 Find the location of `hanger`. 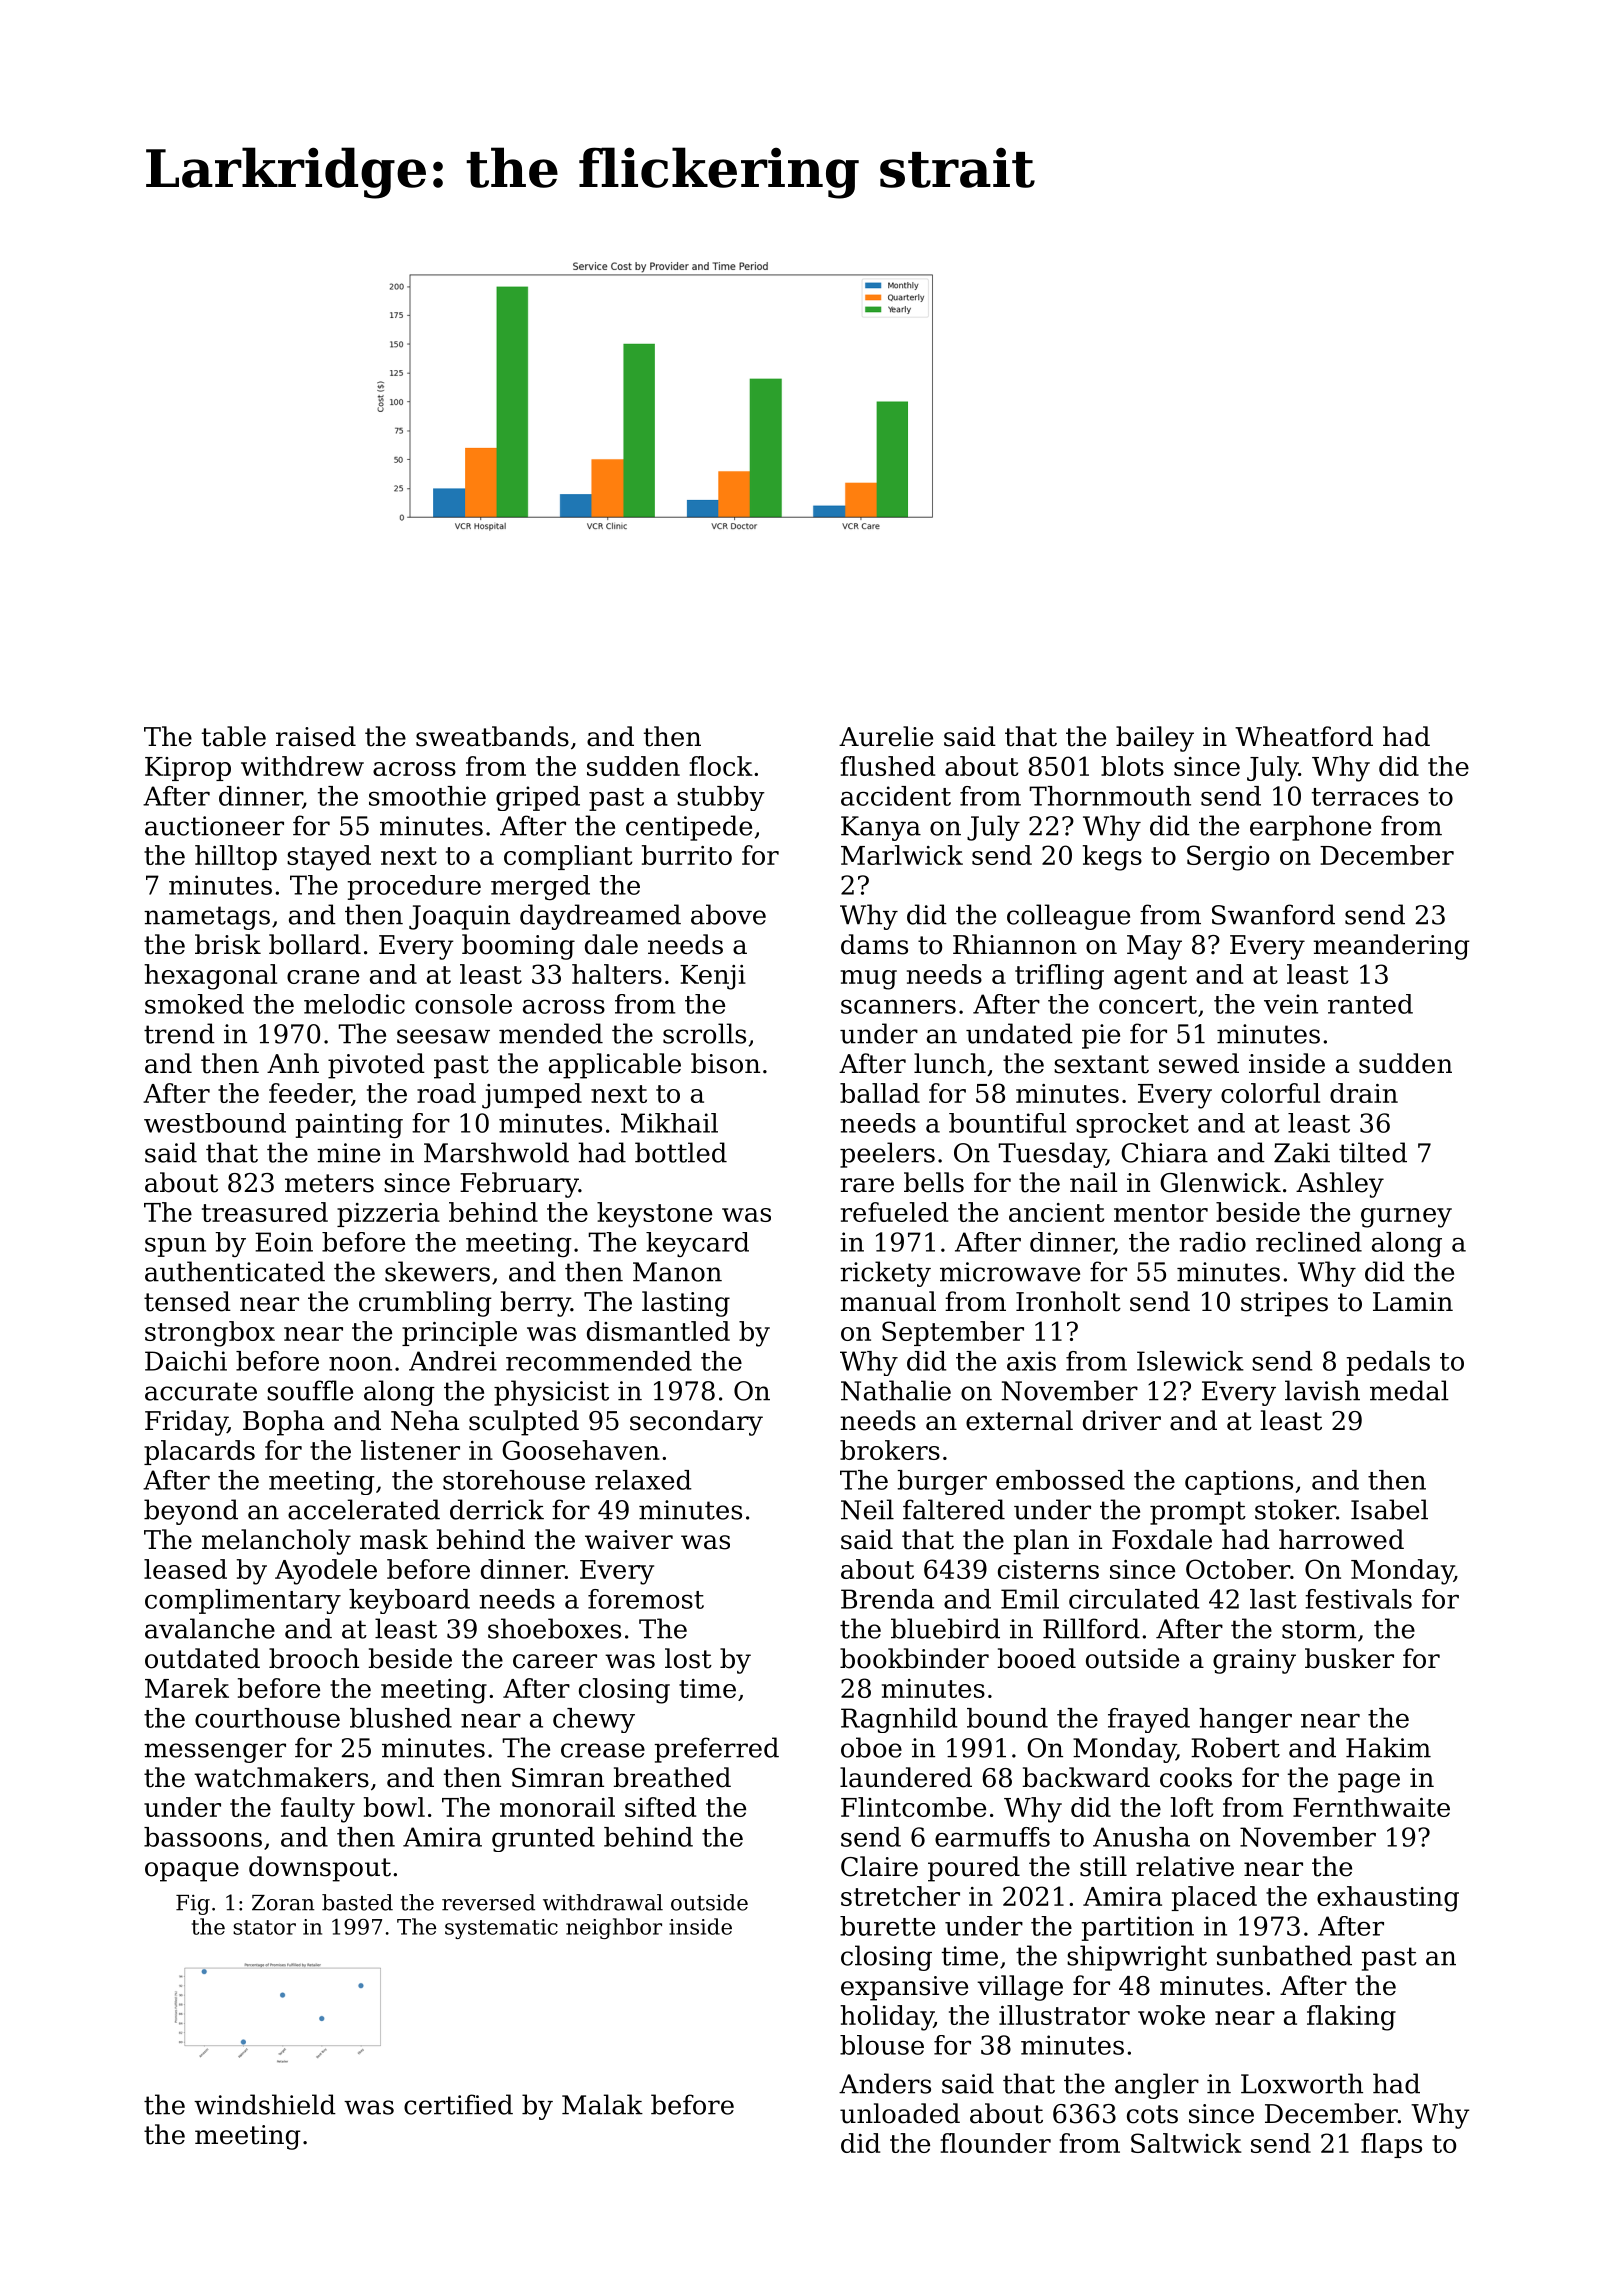

hanger is located at coordinates (1245, 1720).
